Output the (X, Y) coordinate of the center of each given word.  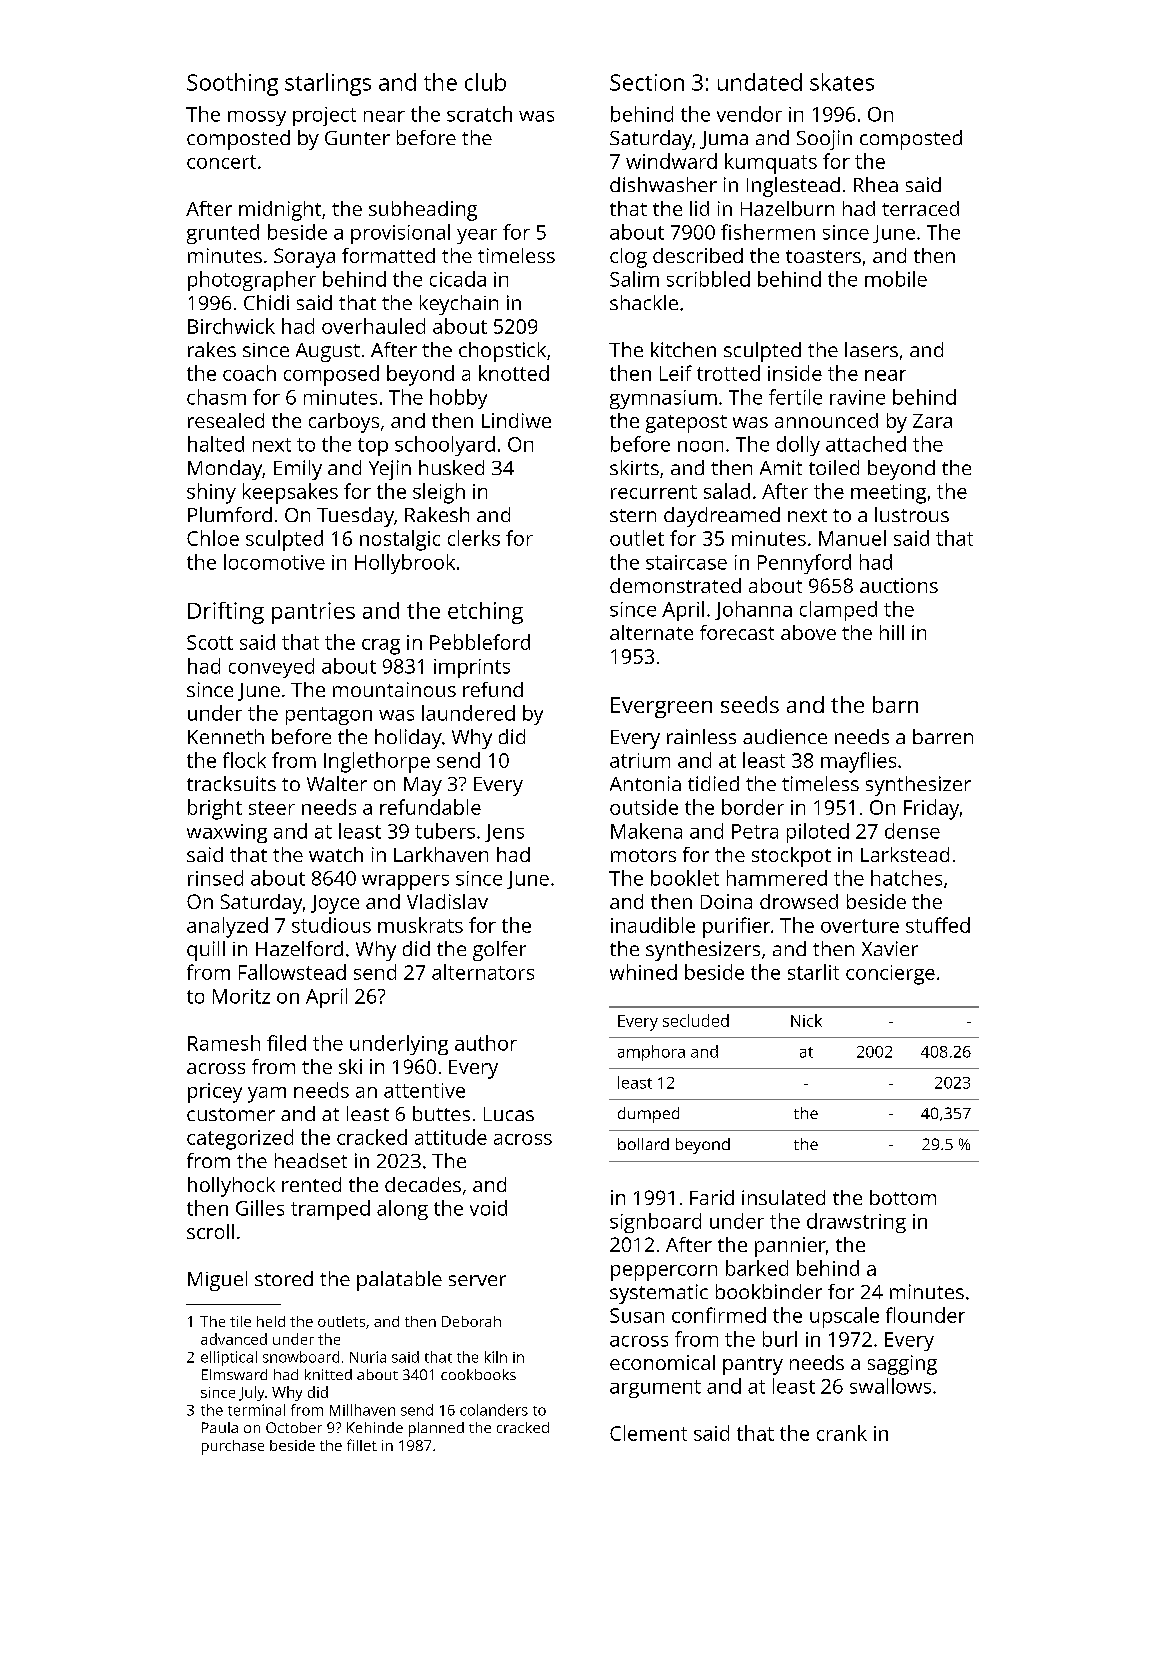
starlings (328, 84)
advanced (234, 1339)
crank (842, 1433)
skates (842, 82)
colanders (494, 1410)
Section (647, 82)
